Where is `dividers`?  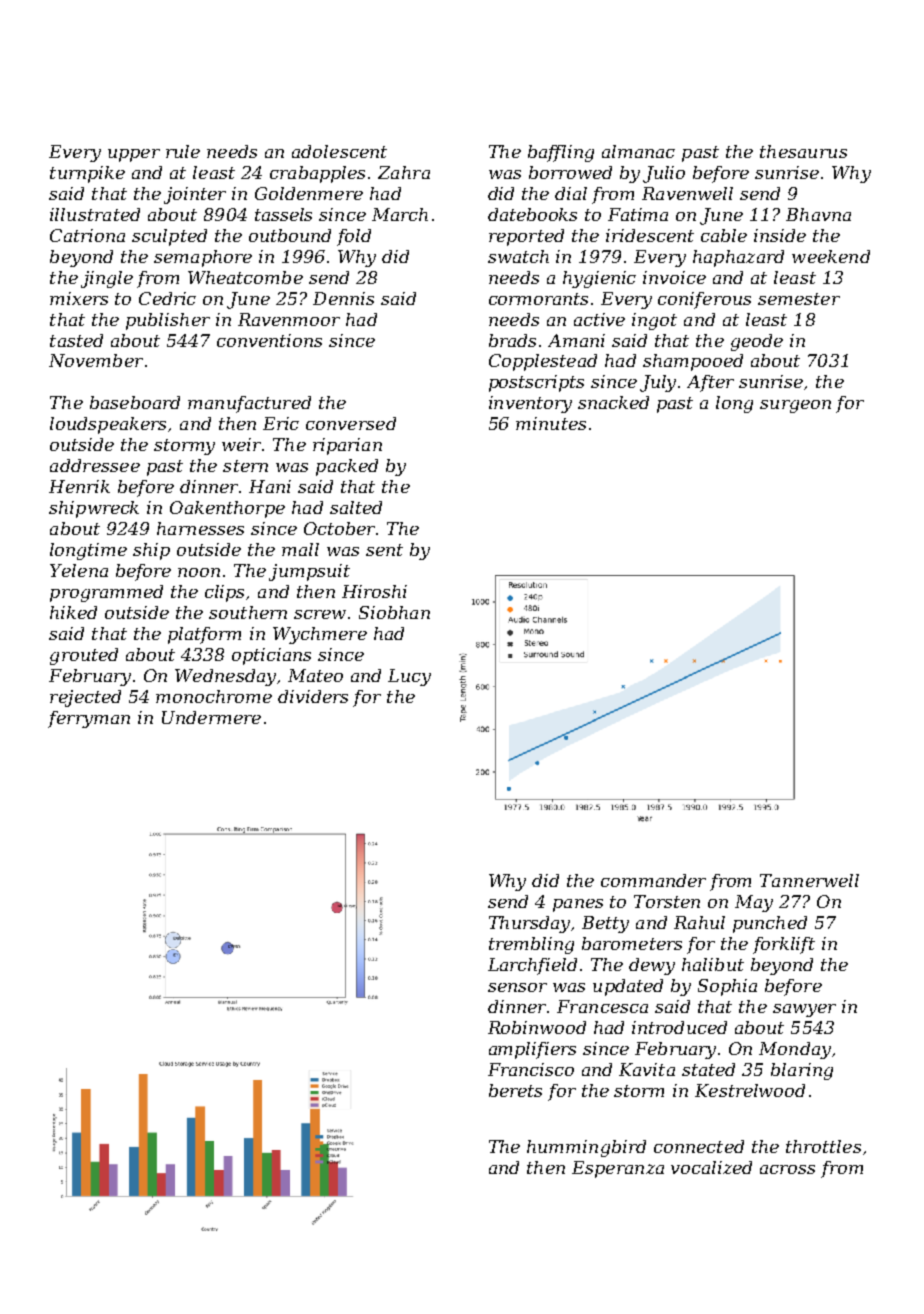
dividers is located at coordinates (313, 696).
